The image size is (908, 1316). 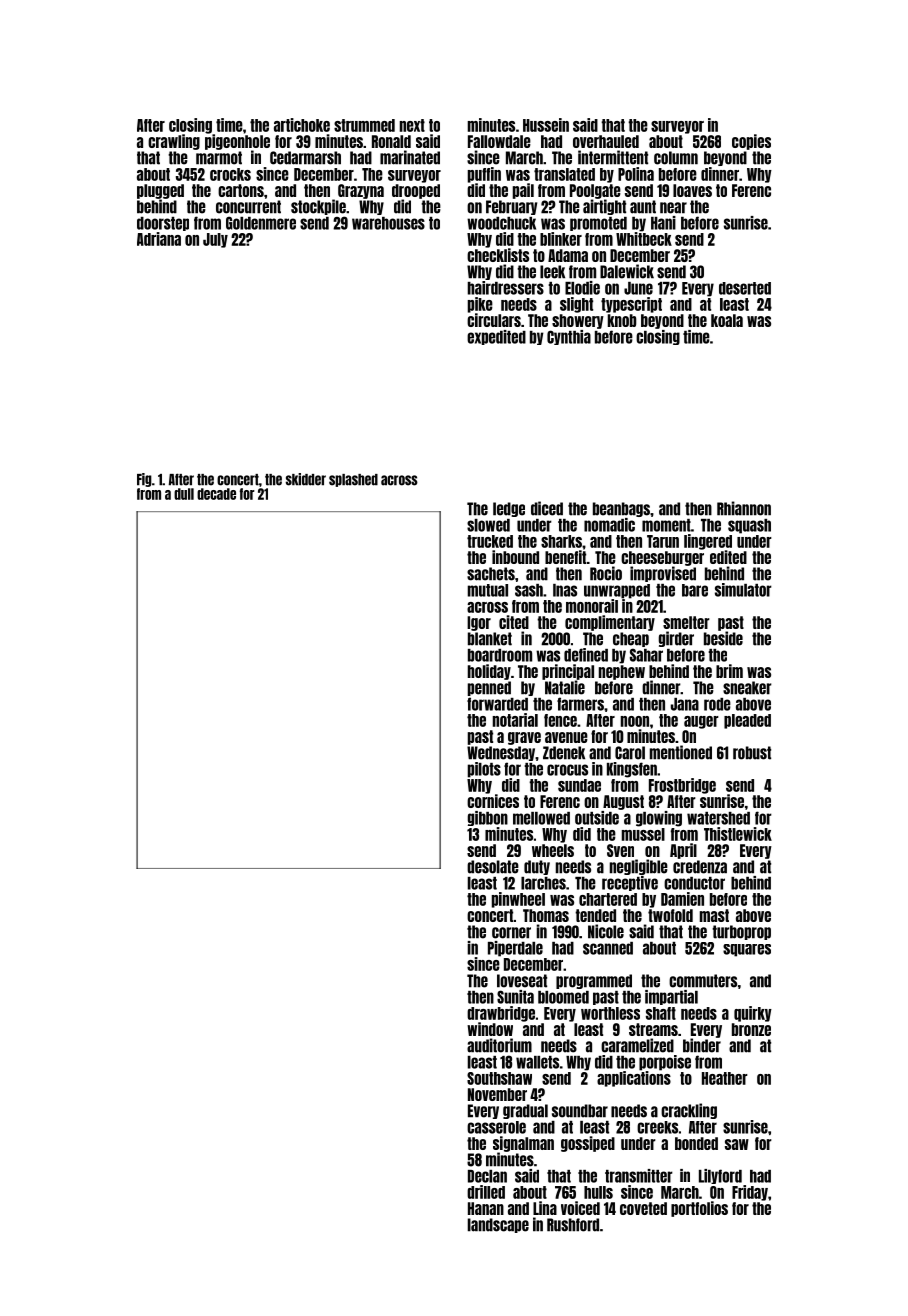 What do you see at coordinates (480, 305) in the screenshot?
I see `pike` at bounding box center [480, 305].
